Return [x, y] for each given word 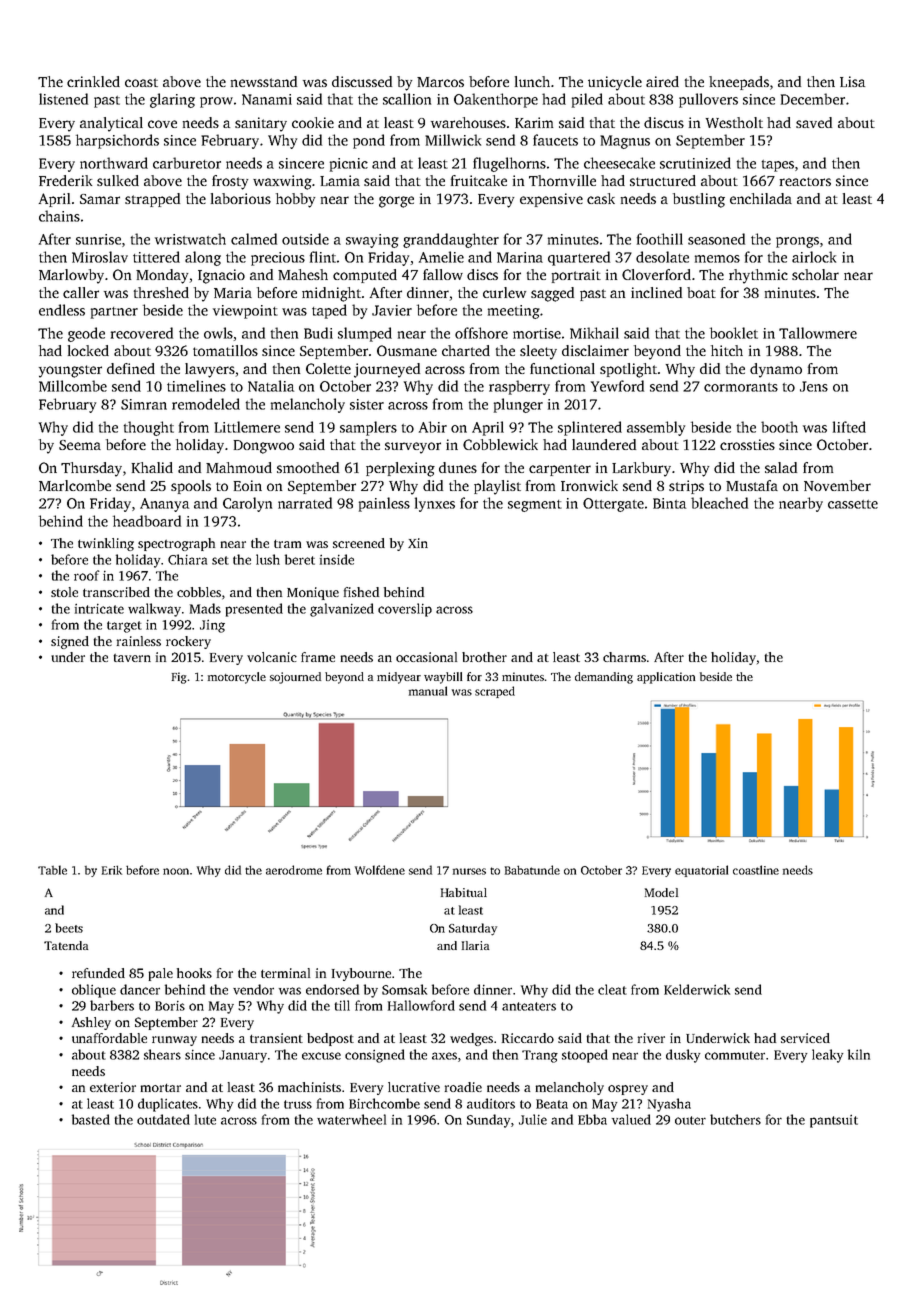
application [666, 678]
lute [205, 1119]
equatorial [701, 871]
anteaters [529, 1006]
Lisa [852, 81]
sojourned [295, 678]
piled [587, 100]
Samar [100, 199]
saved [814, 122]
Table [52, 870]
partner [114, 313]
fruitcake [479, 180]
